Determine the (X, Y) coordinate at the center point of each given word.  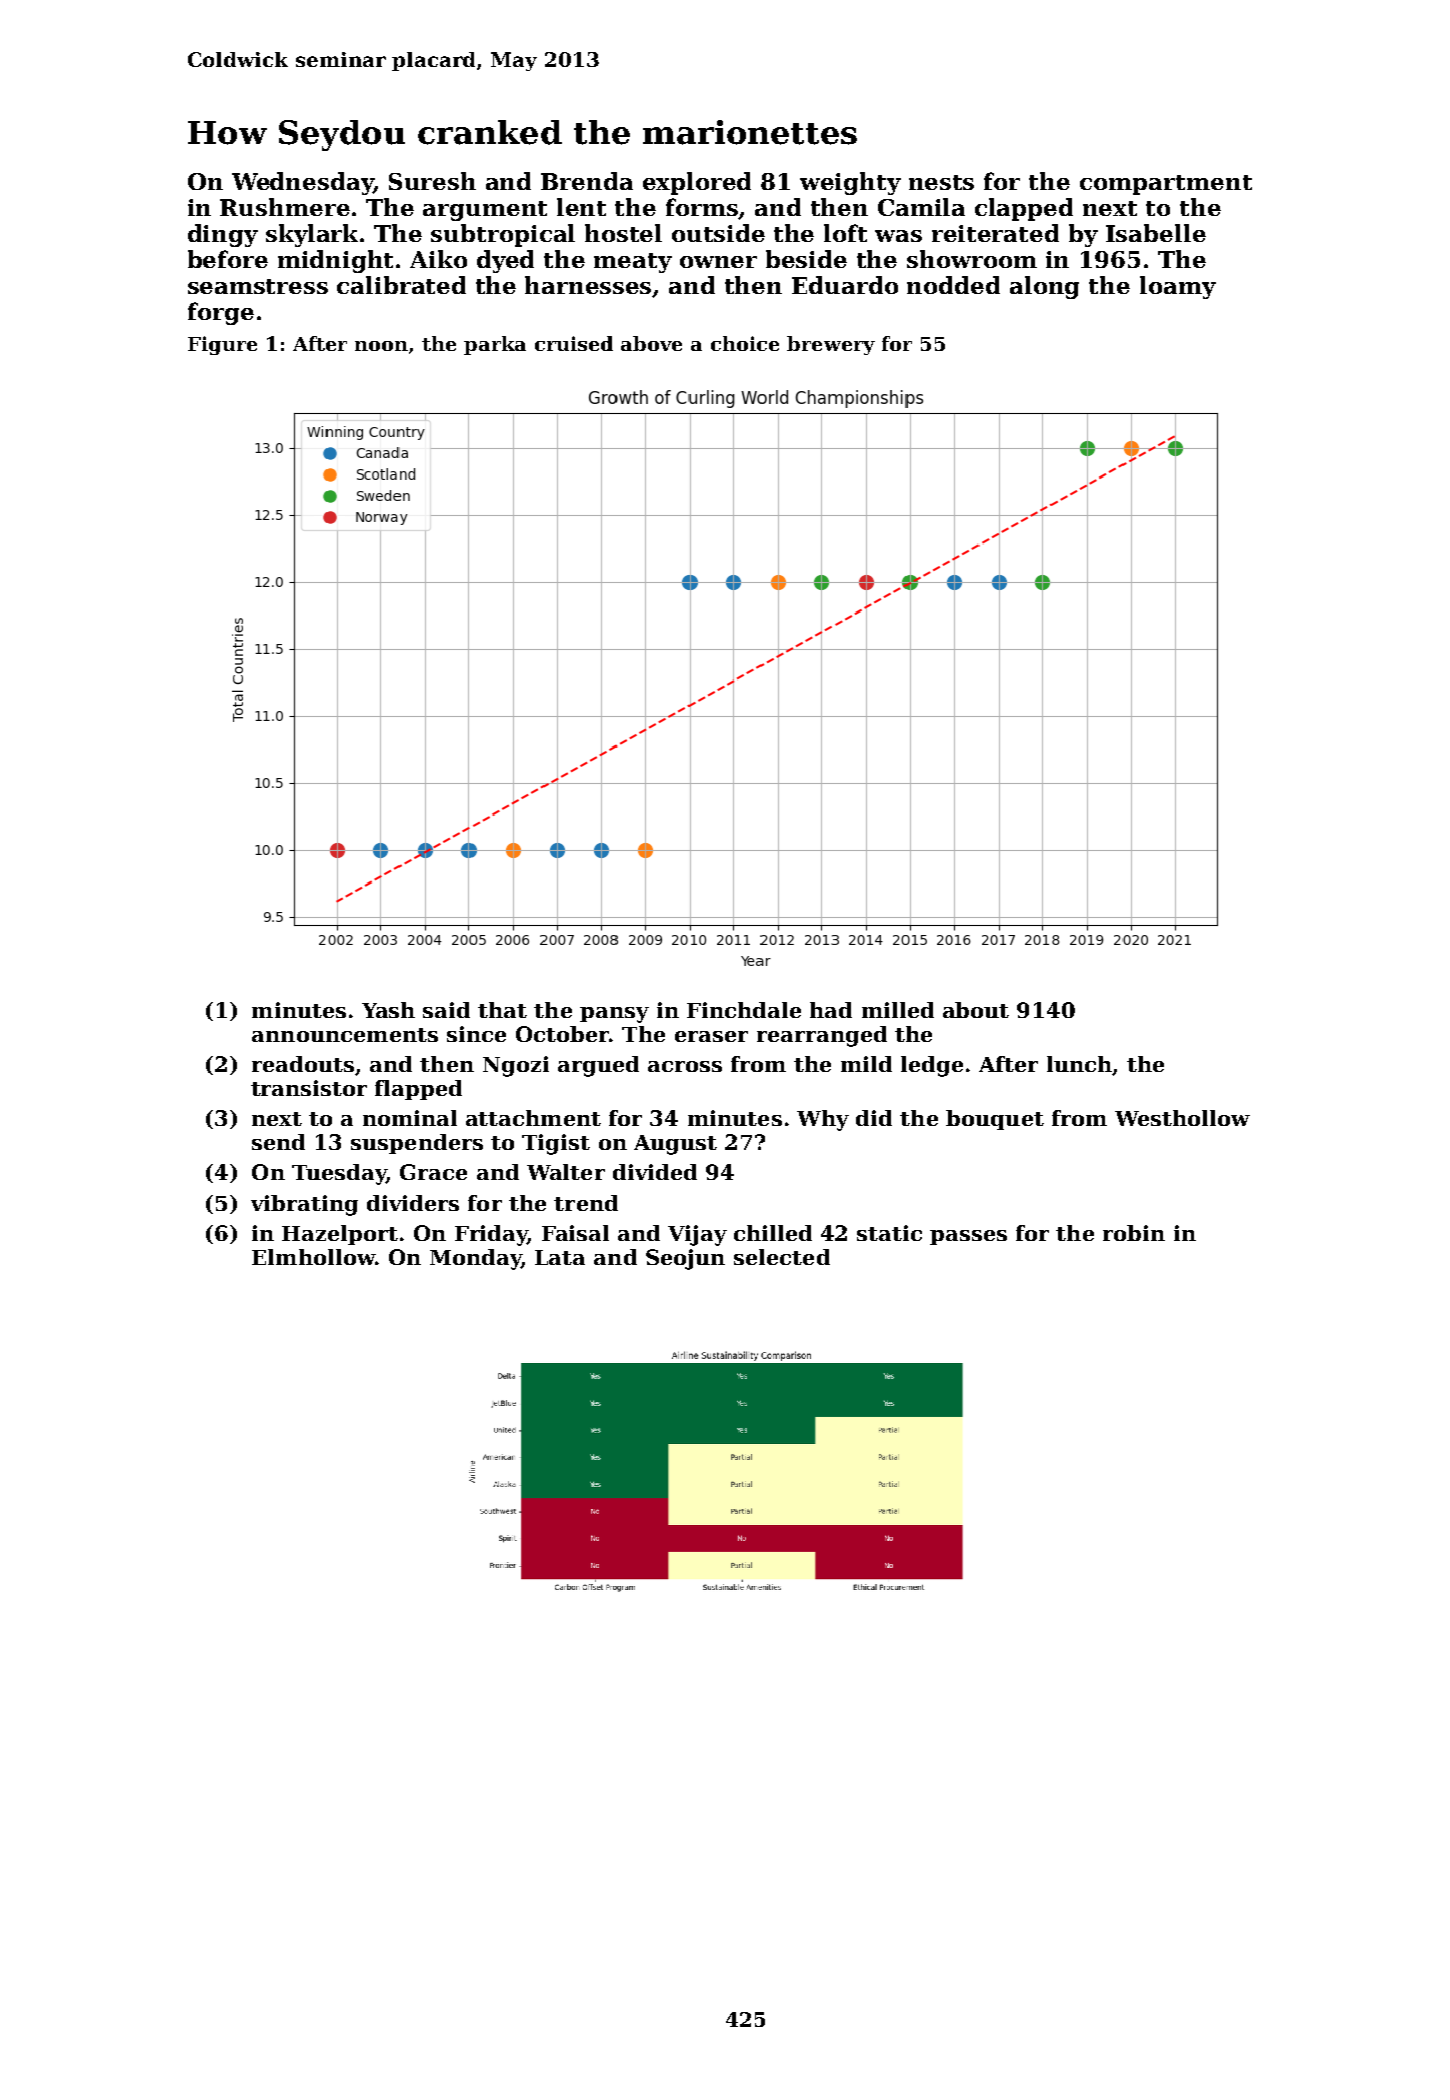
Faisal (575, 1233)
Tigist (556, 1144)
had (831, 1010)
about (976, 1010)
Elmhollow (313, 1257)
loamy (1178, 287)
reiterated (995, 233)
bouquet (995, 1120)
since (476, 1034)
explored (697, 183)
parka (495, 345)
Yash (388, 1010)
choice (745, 343)
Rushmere (285, 207)
